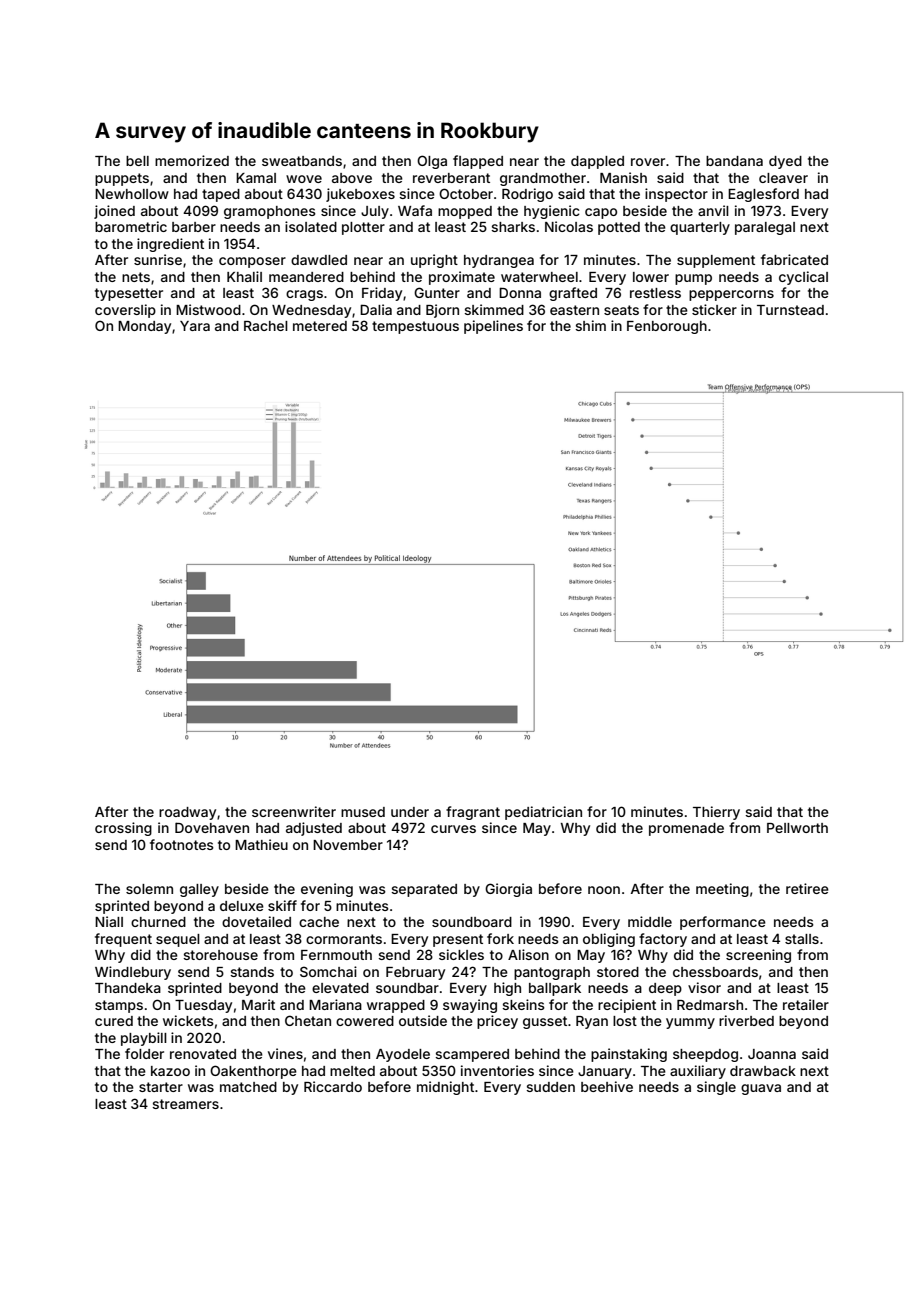 The image size is (924, 1308). I want to click on mused, so click(363, 812).
